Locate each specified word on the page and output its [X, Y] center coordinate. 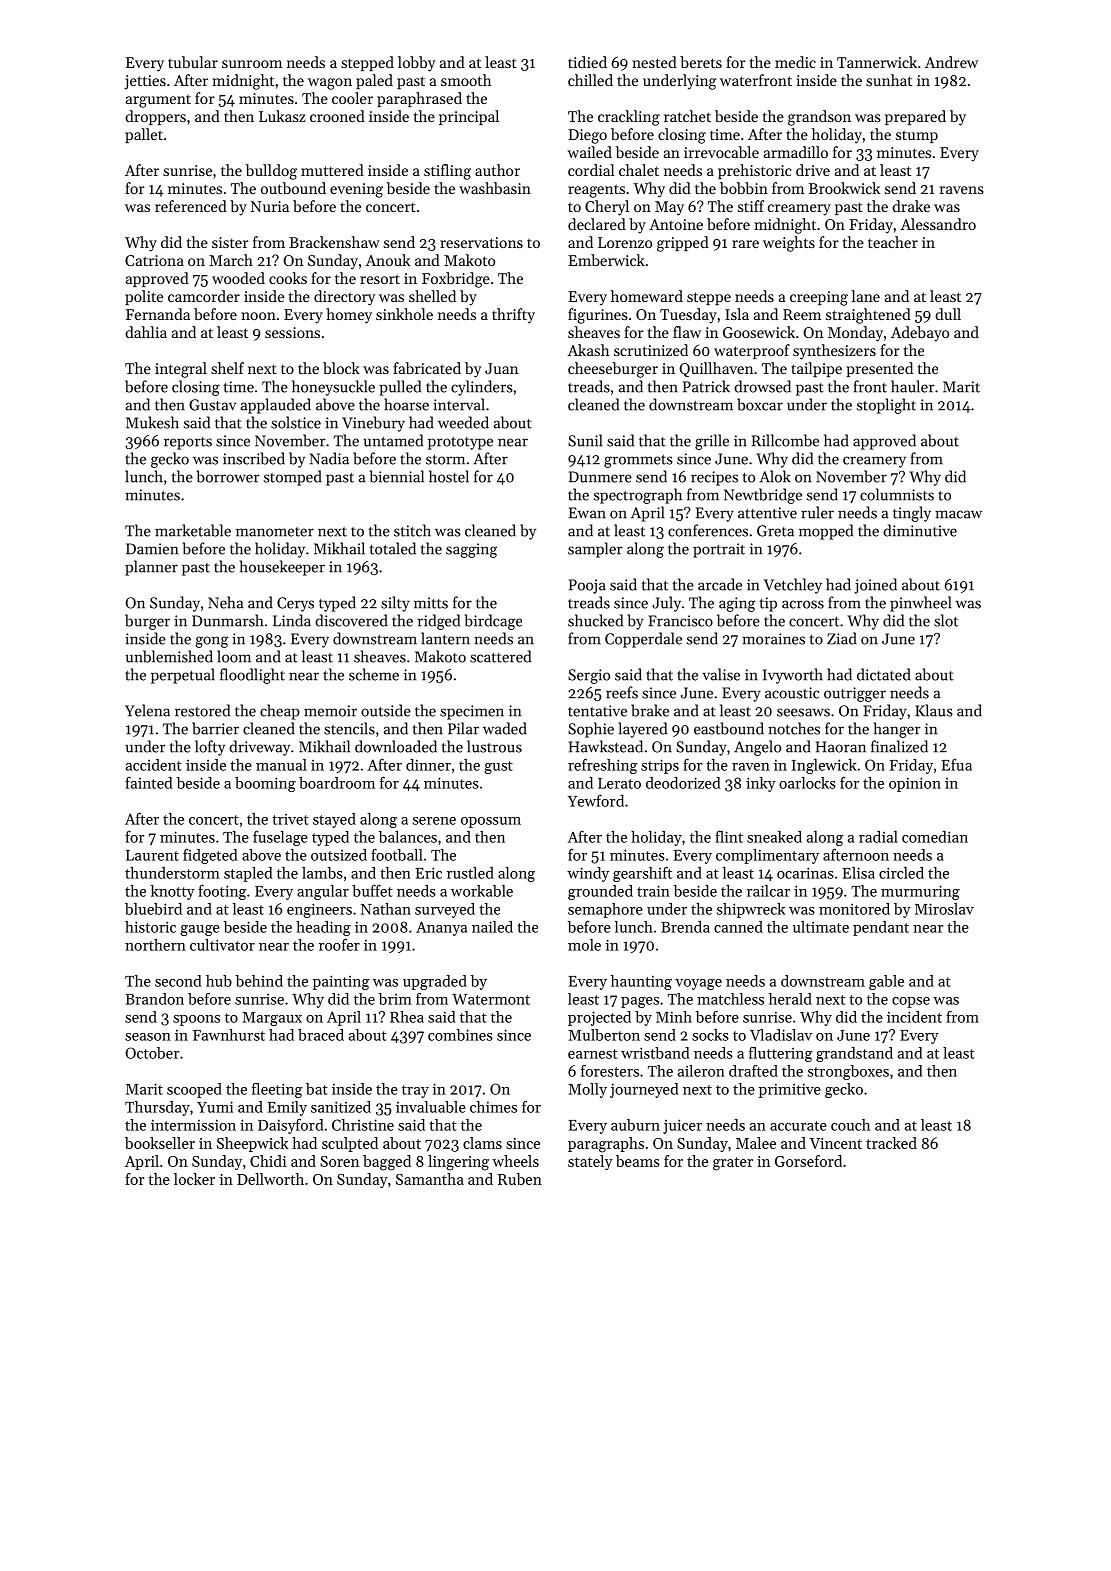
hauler [913, 386]
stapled [248, 874]
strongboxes [848, 1072]
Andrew [951, 62]
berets [701, 62]
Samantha [430, 1179]
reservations [481, 242]
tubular [193, 62]
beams [638, 1161]
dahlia [146, 332]
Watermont [491, 999]
